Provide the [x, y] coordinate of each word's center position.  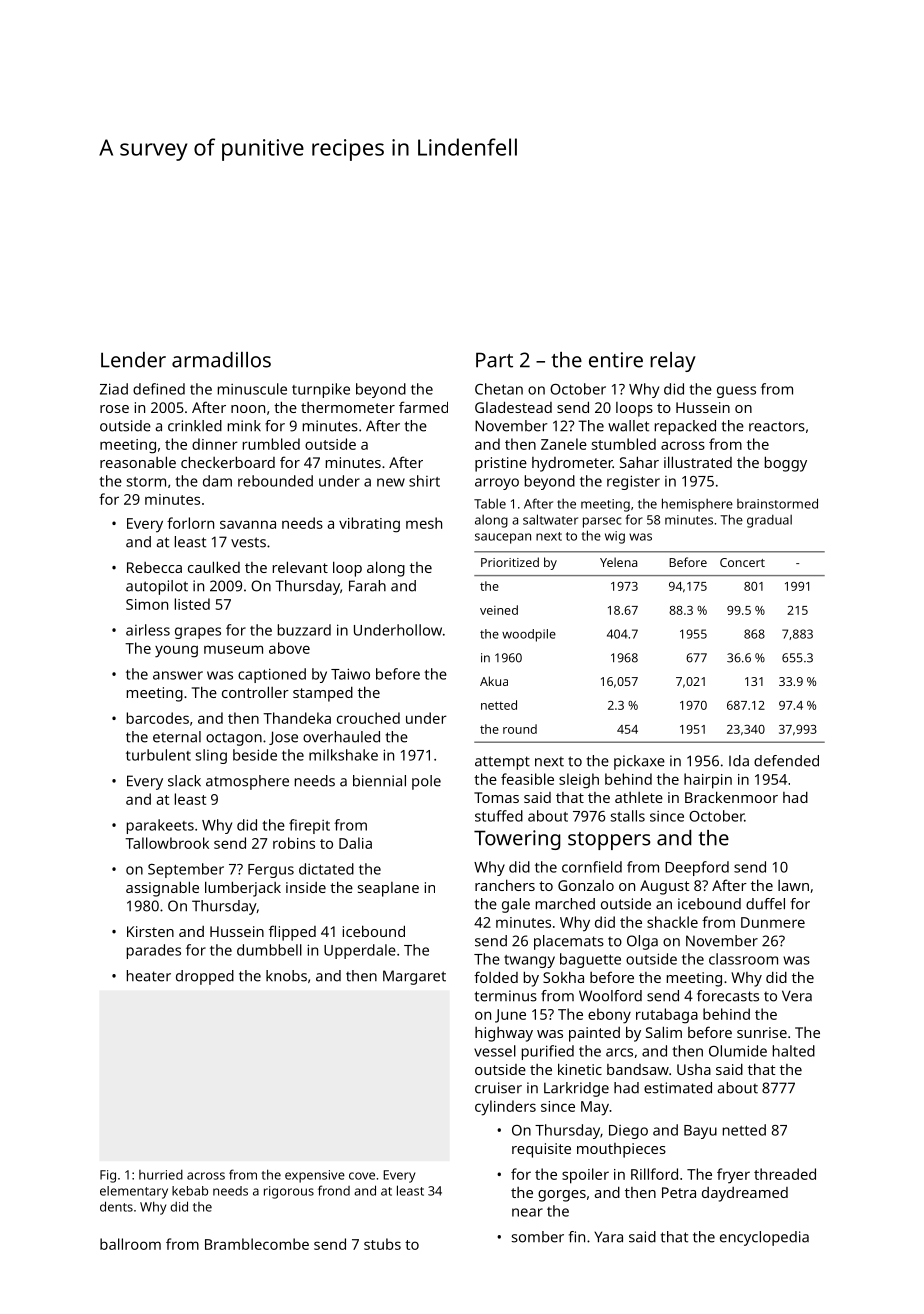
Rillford [654, 1174]
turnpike [321, 390]
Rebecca [154, 567]
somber [538, 1237]
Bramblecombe [257, 1244]
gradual [769, 521]
